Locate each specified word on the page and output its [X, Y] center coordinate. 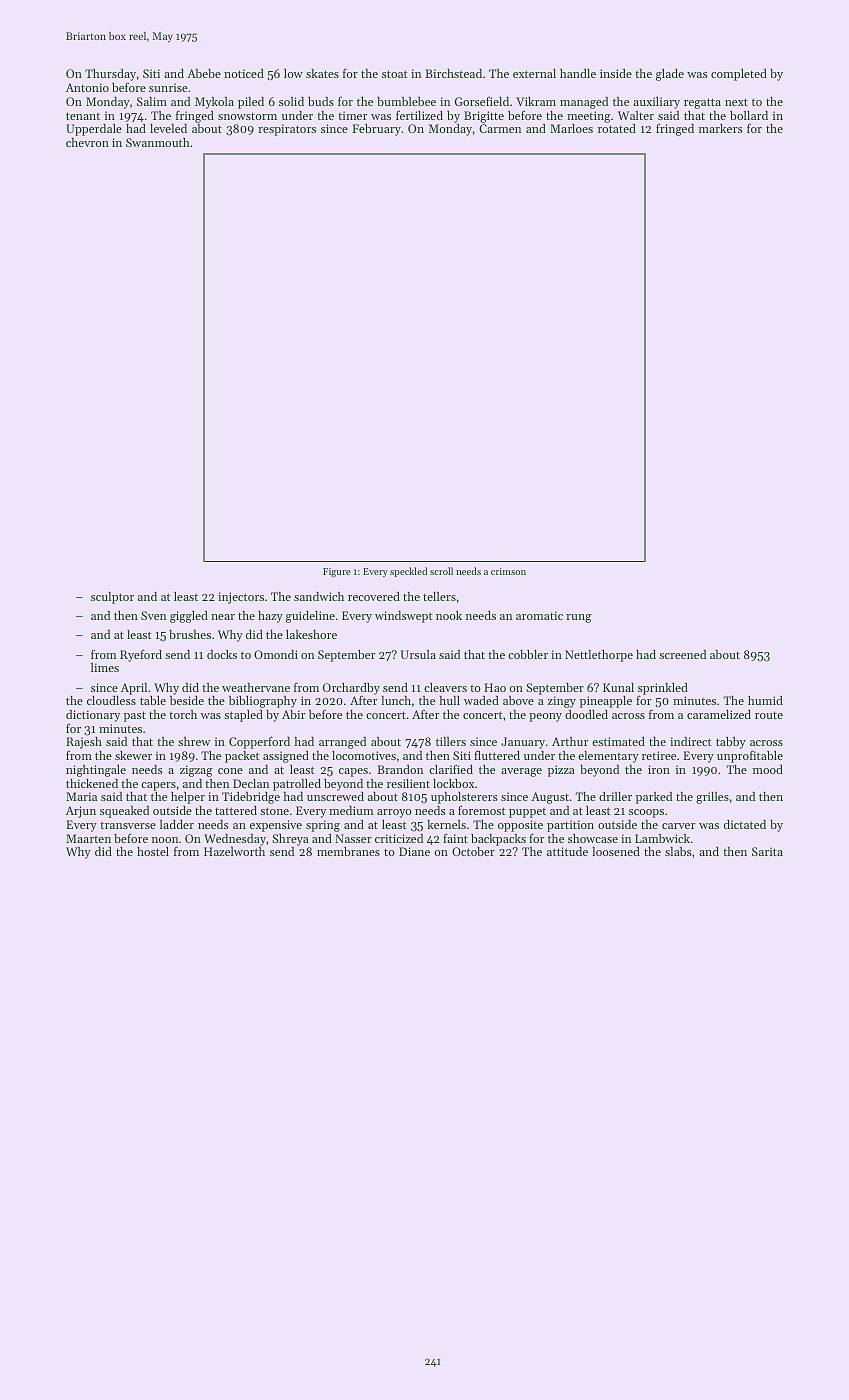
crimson [508, 571]
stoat [395, 74]
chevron [87, 142]
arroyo [394, 813]
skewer [133, 755]
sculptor [112, 598]
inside [616, 73]
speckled [408, 572]
